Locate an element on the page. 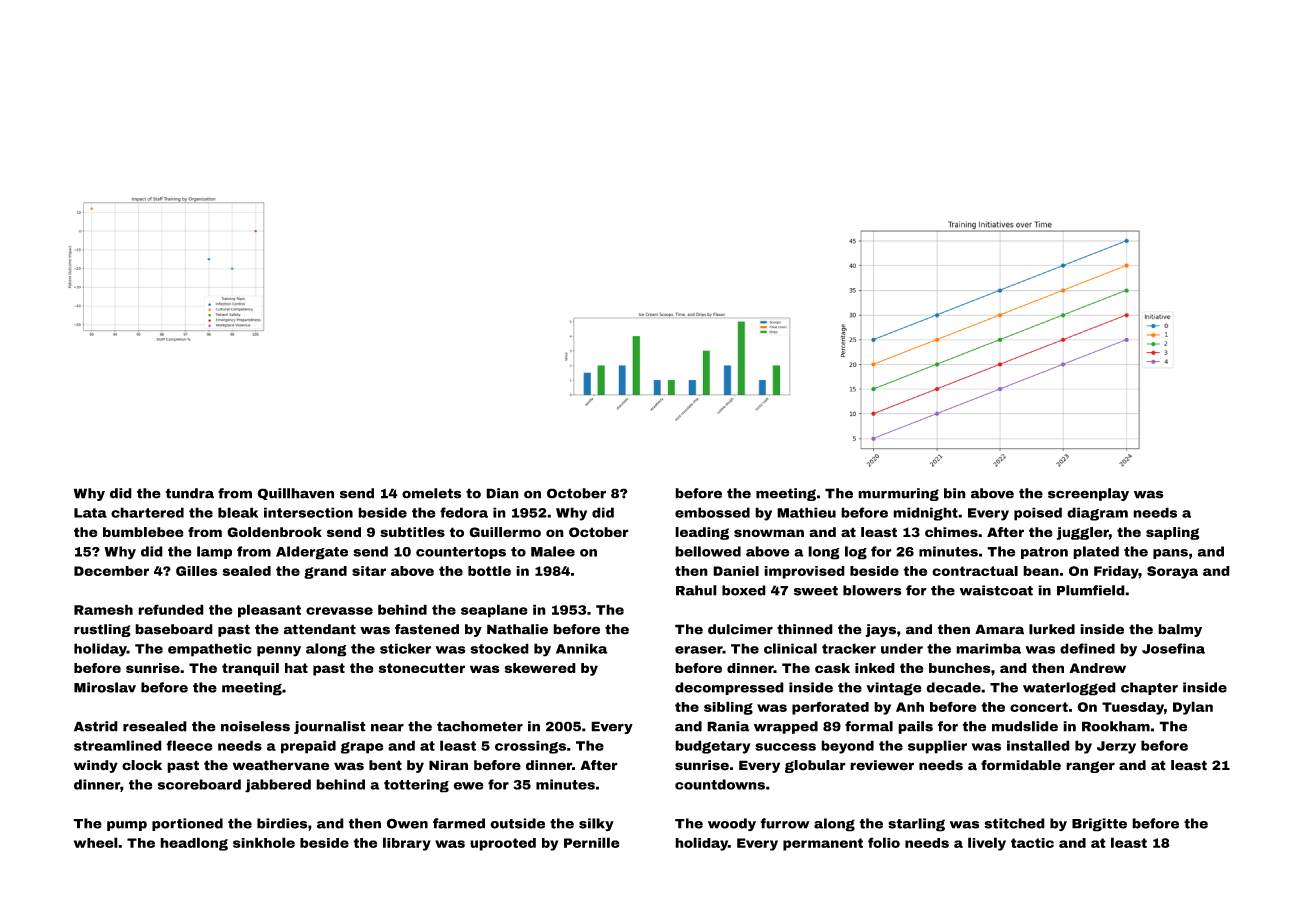 This page has height=924, width=1308. near is located at coordinates (387, 728).
